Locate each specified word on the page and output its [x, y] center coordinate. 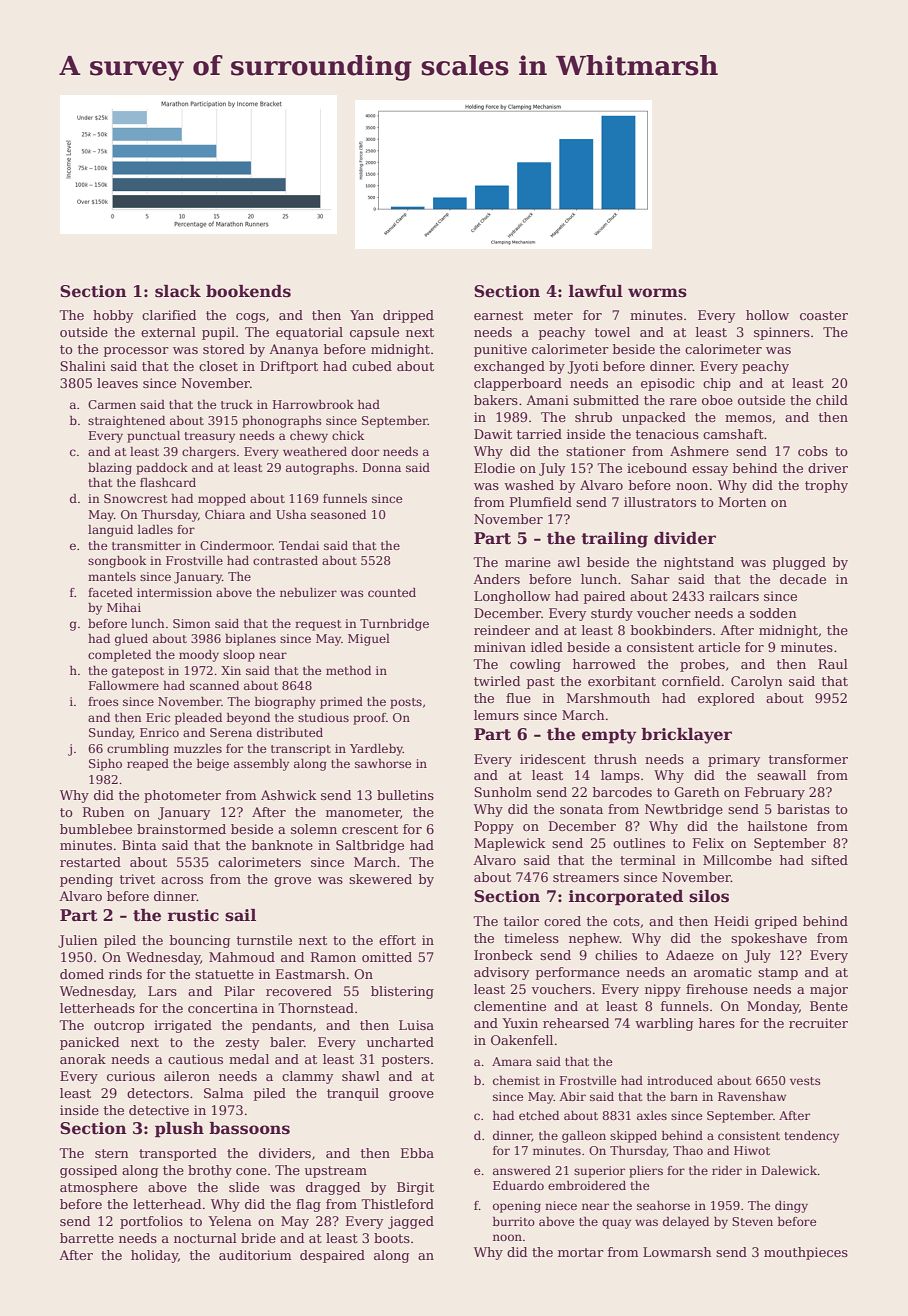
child [832, 400]
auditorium [255, 1255]
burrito [514, 1221]
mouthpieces [806, 1253]
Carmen [112, 404]
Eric [158, 717]
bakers [496, 400]
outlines [639, 843]
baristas [803, 809]
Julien [78, 941]
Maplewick [509, 844]
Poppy [494, 827]
